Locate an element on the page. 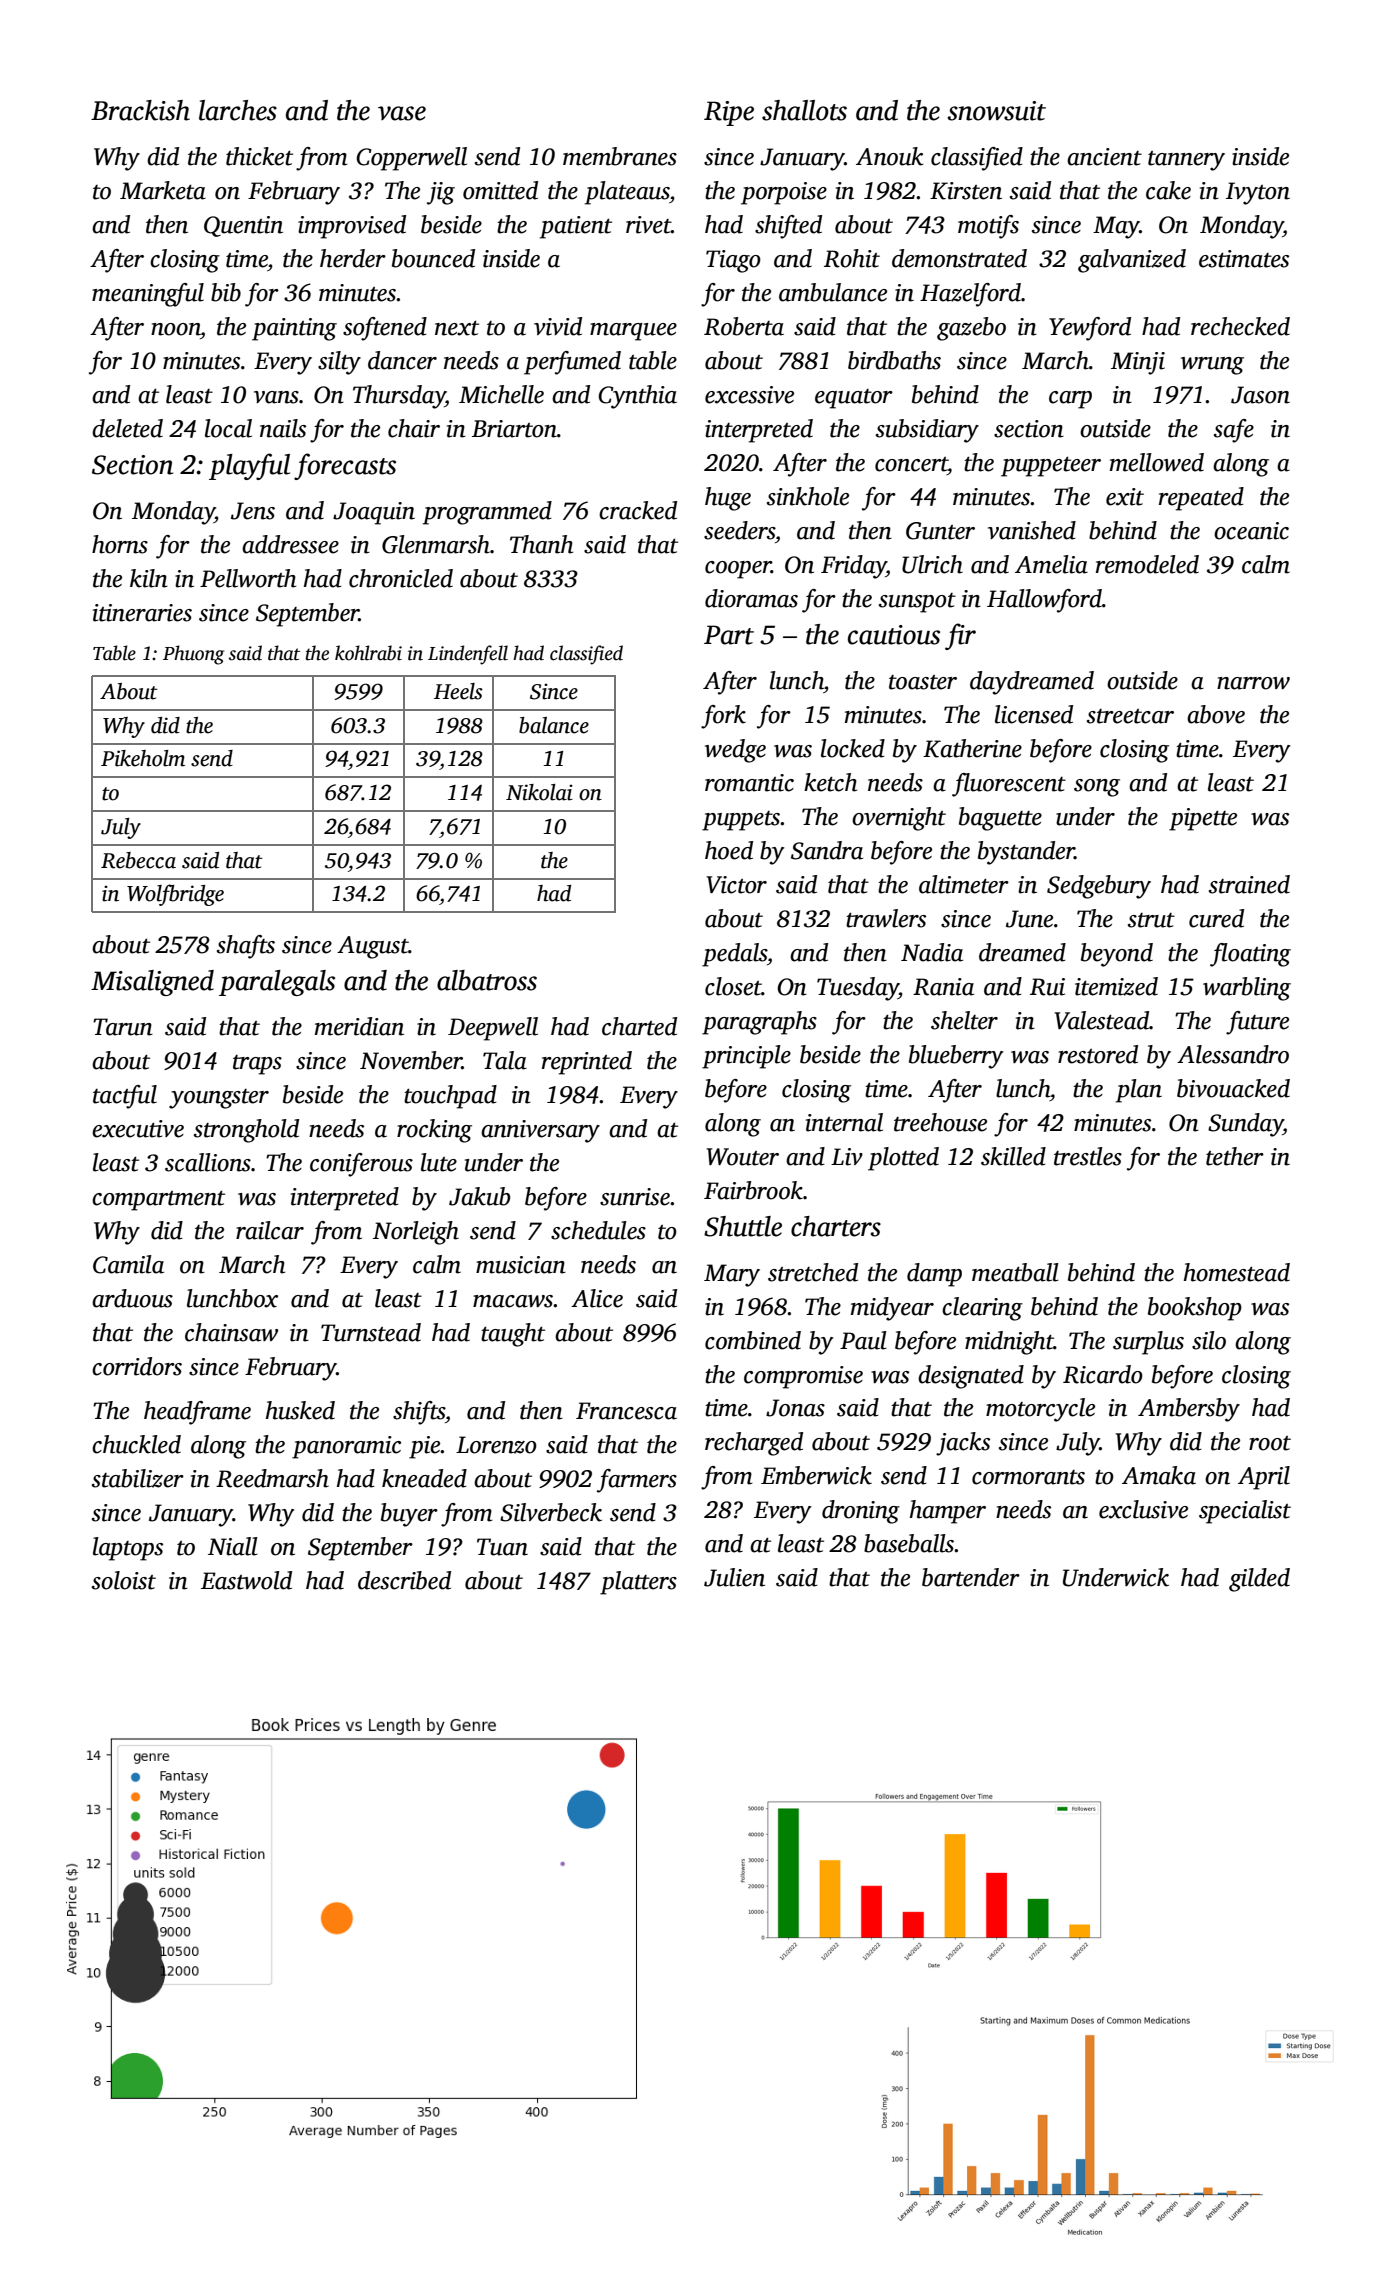 Image resolution: width=1382 pixels, height=2276 pixels. cooper is located at coordinates (738, 570).
